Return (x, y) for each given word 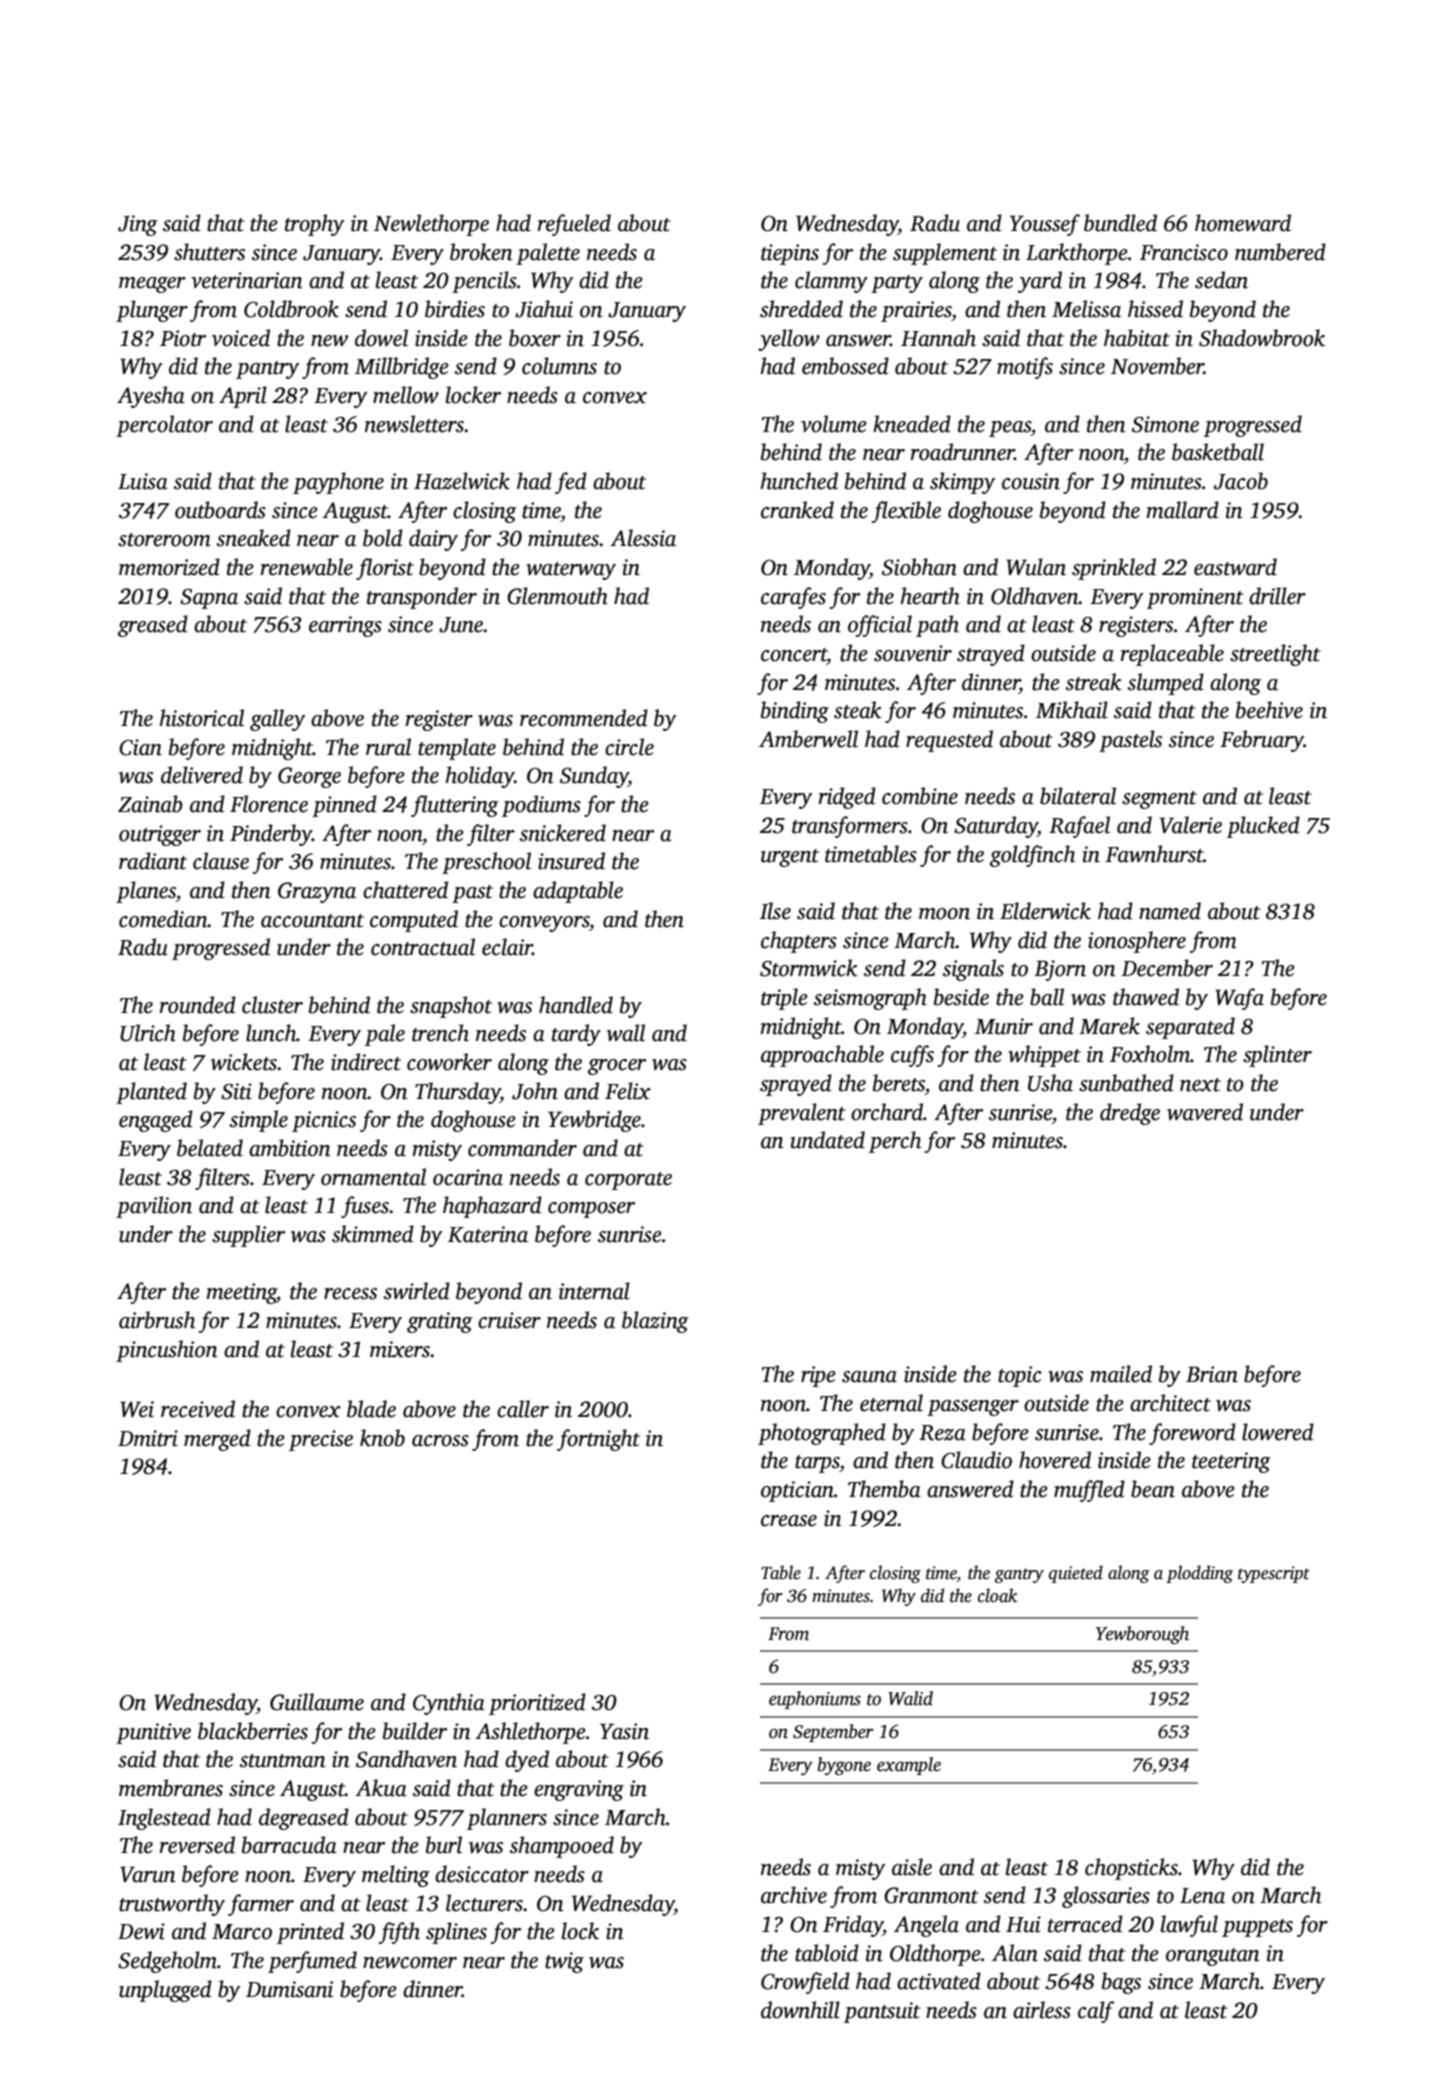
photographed (822, 1434)
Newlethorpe (431, 225)
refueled (574, 225)
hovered (1055, 1460)
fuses (365, 1207)
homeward (1243, 223)
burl (444, 1845)
